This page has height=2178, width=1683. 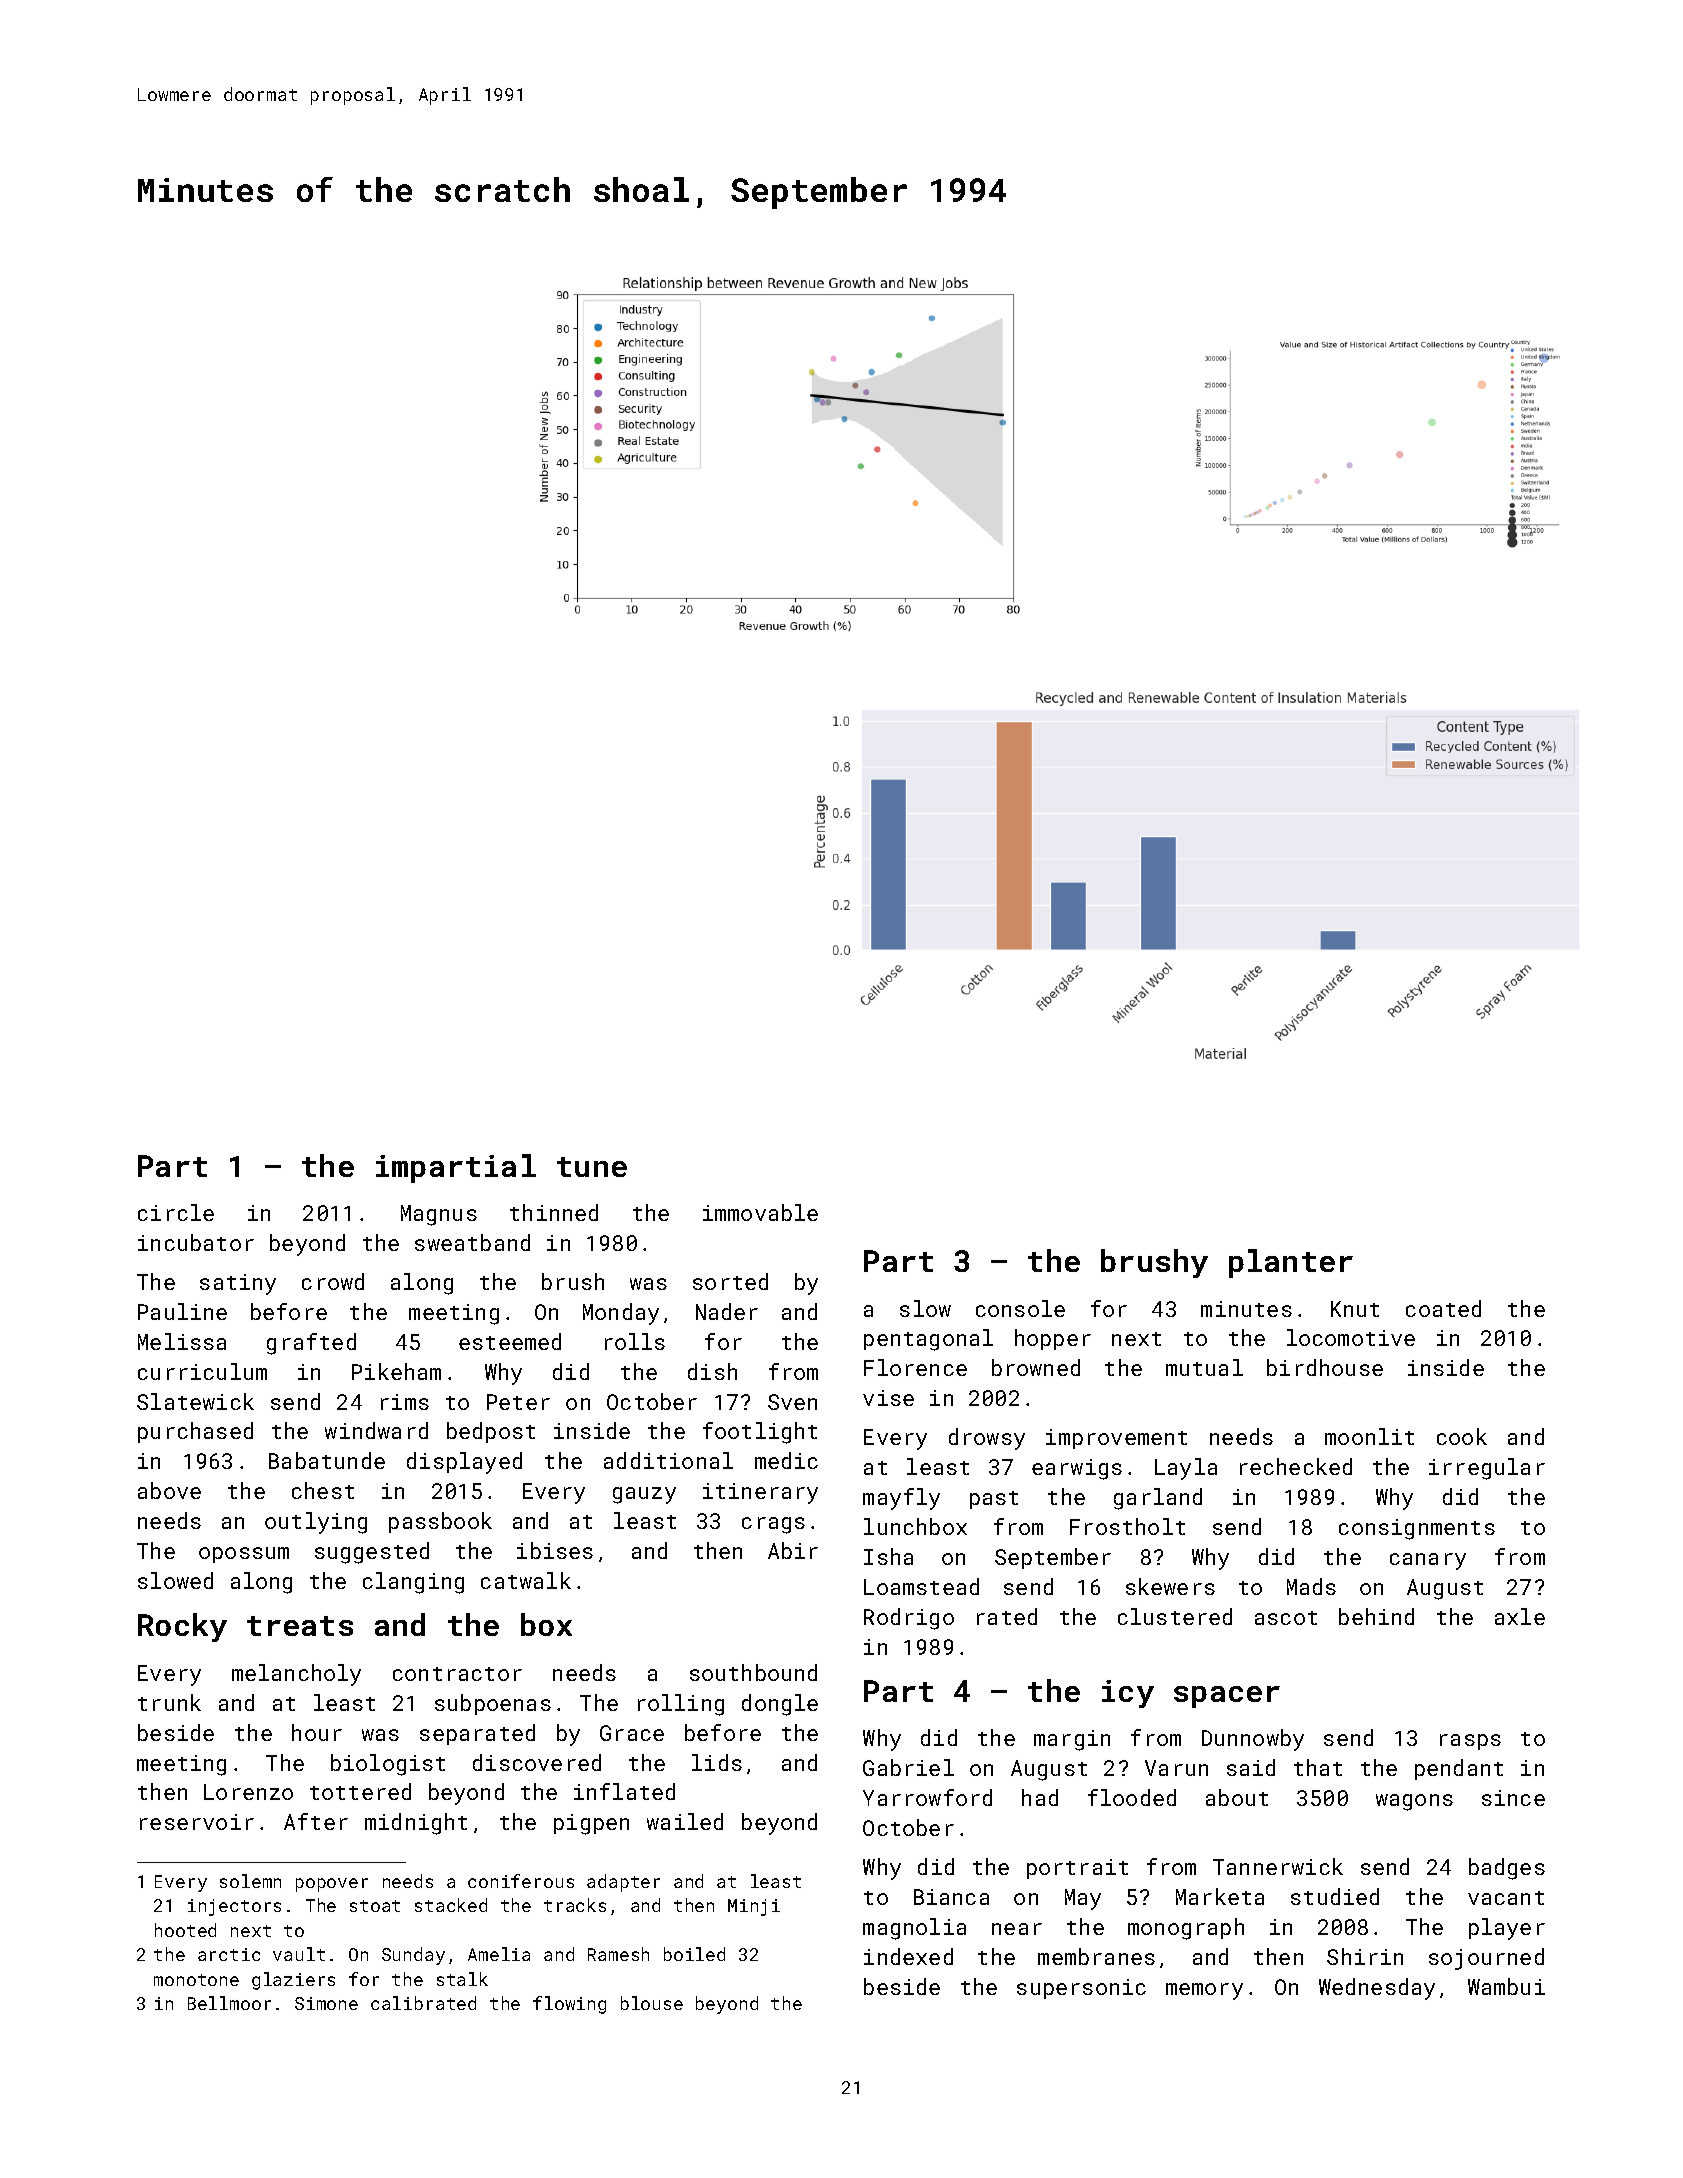 What do you see at coordinates (1116, 1439) in the page?
I see `improvement` at bounding box center [1116, 1439].
